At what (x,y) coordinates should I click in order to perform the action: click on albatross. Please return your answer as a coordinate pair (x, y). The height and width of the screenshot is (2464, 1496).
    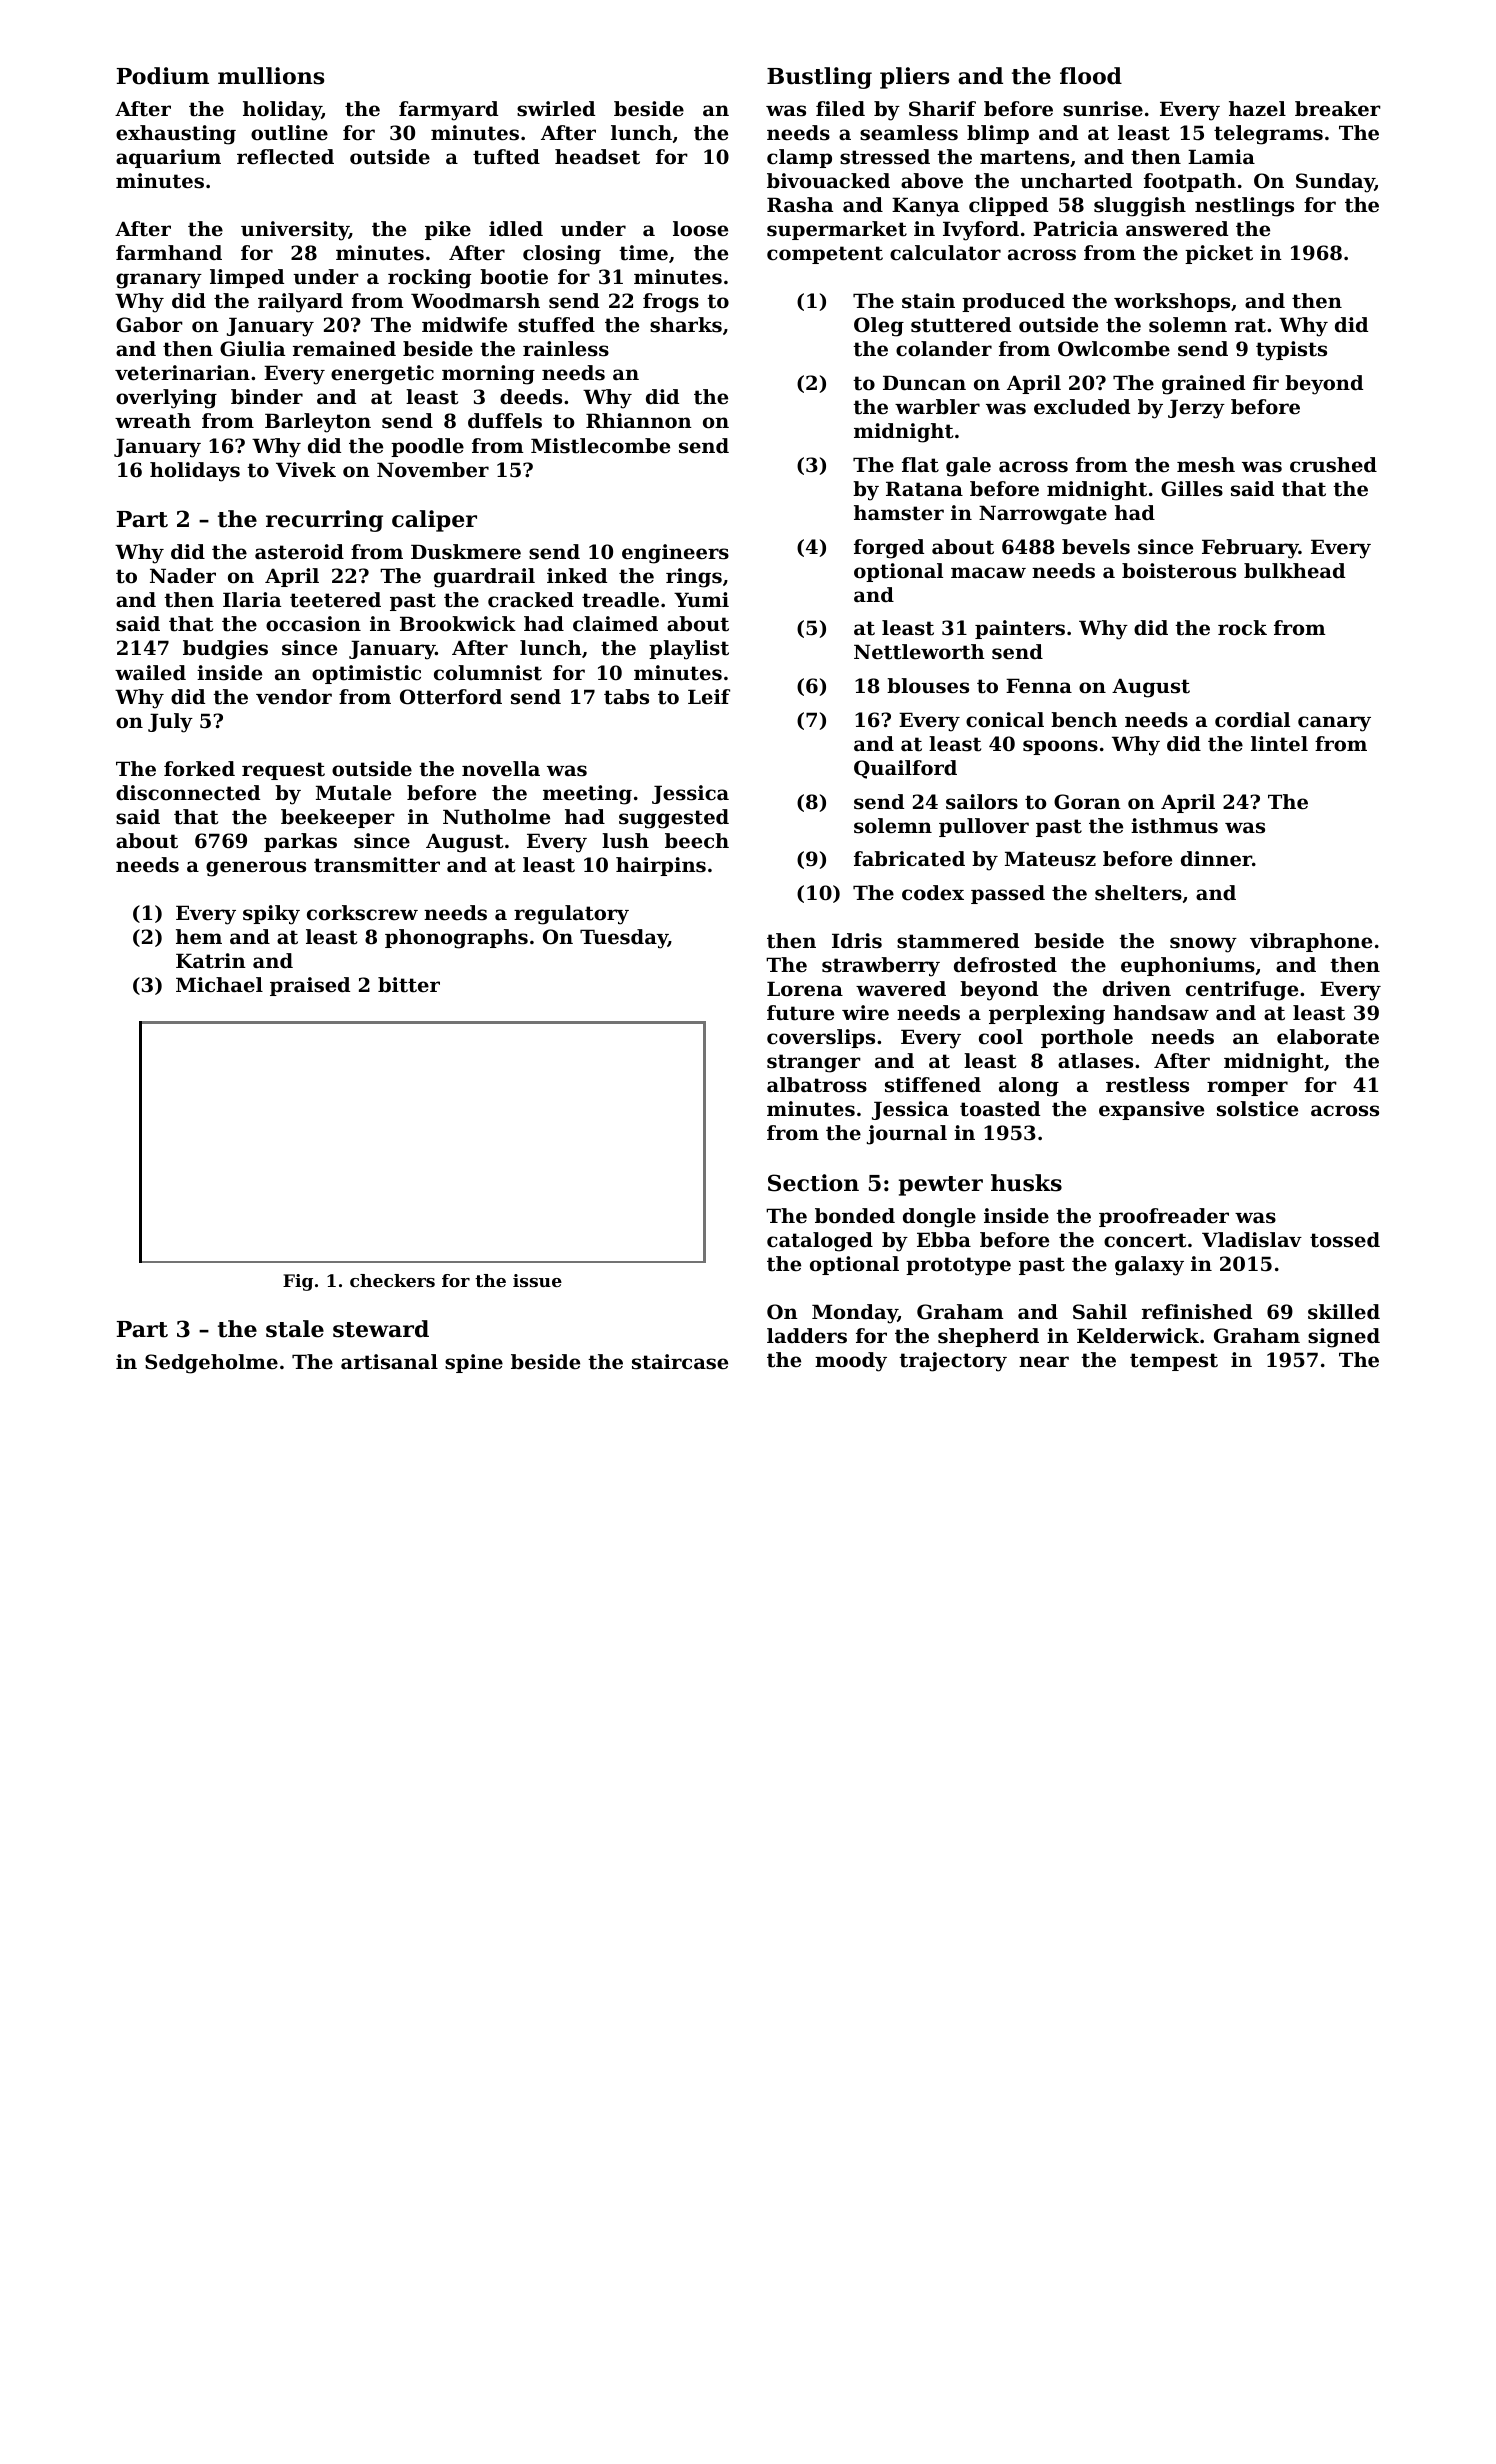
    Looking at the image, I should click on (817, 1085).
